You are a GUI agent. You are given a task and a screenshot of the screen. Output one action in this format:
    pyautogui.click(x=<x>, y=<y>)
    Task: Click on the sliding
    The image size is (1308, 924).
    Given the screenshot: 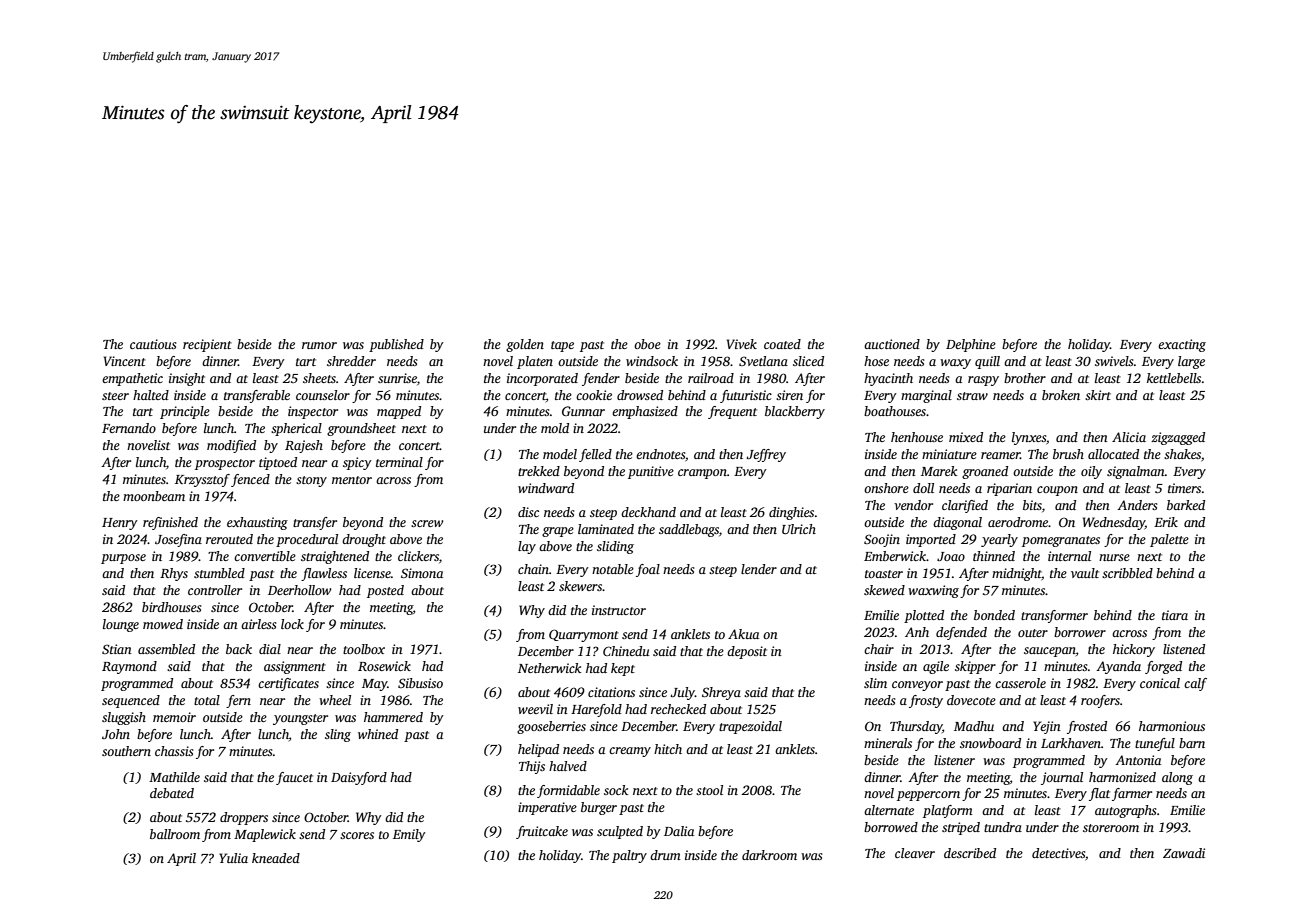 What is the action you would take?
    pyautogui.click(x=615, y=547)
